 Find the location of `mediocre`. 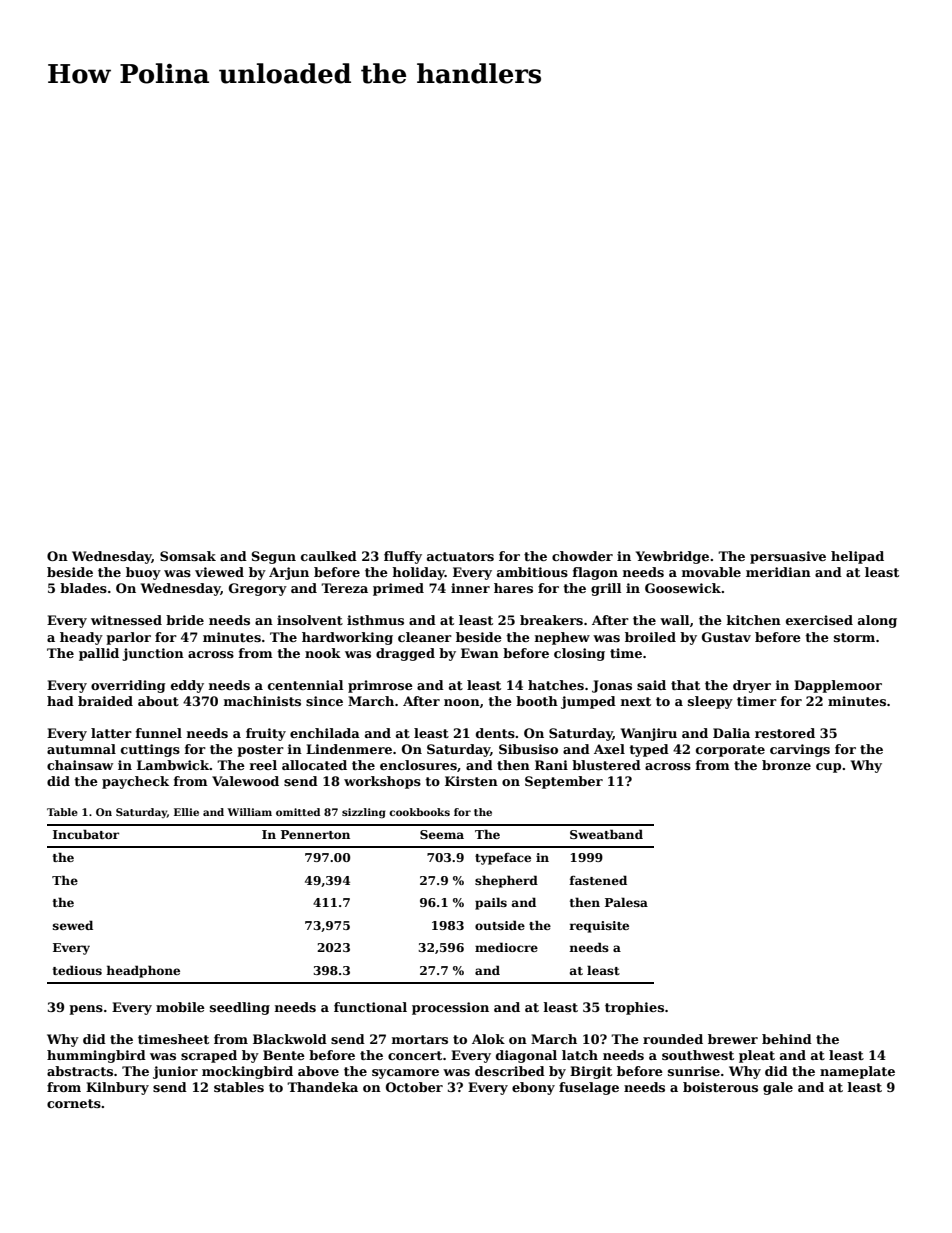

mediocre is located at coordinates (506, 947).
